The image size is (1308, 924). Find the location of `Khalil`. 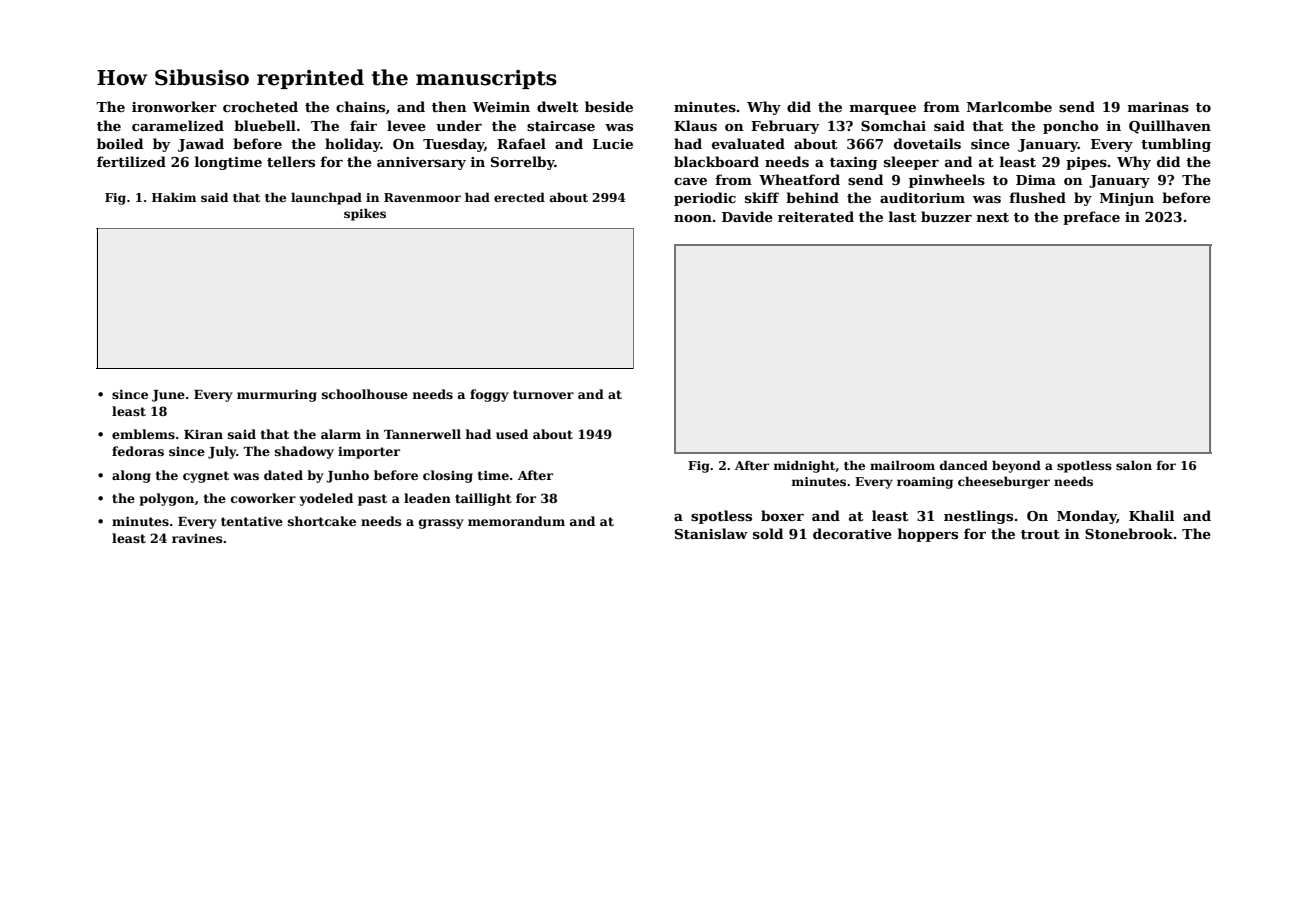

Khalil is located at coordinates (1151, 515).
